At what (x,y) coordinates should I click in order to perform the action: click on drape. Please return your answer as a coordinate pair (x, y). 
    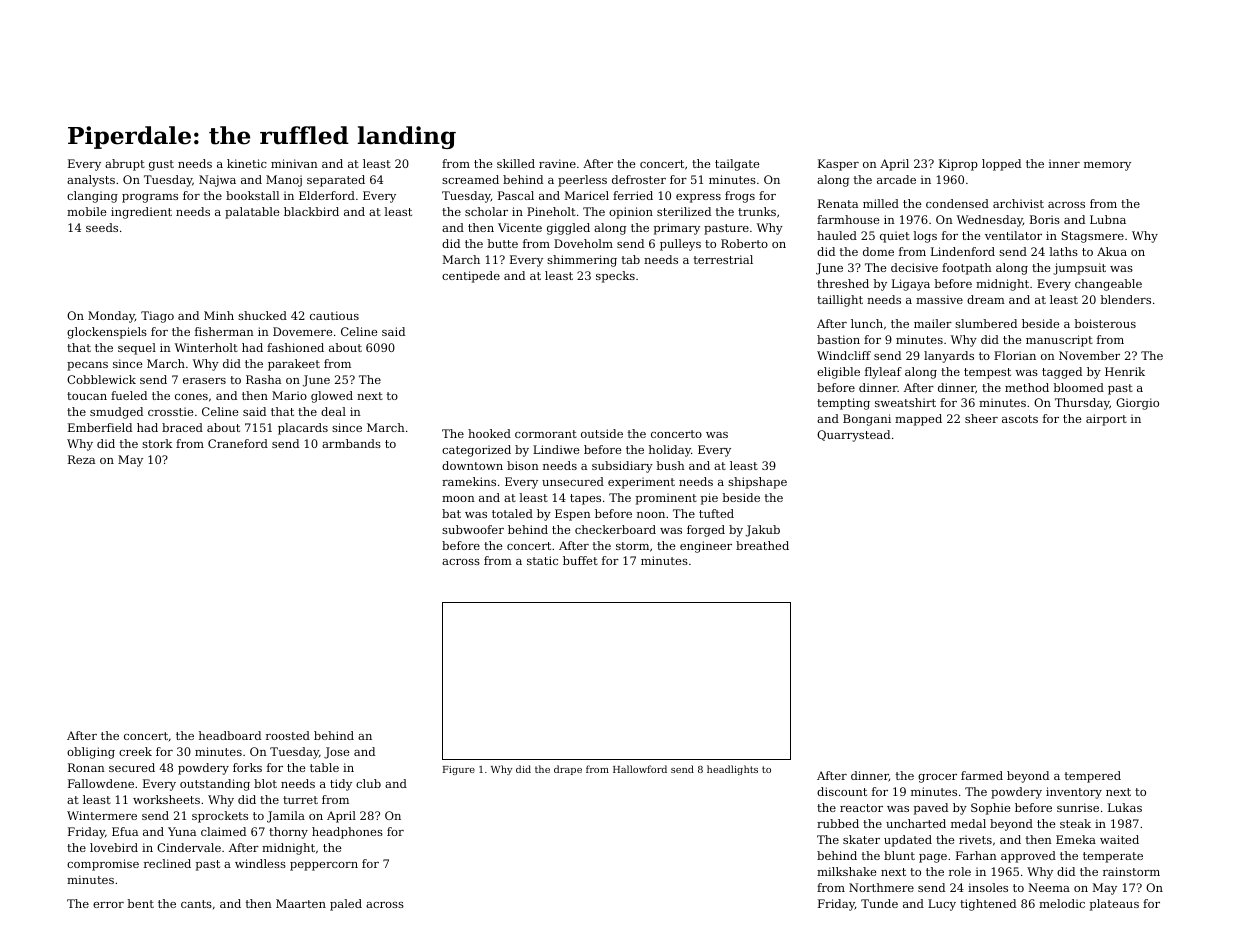
    Looking at the image, I should click on (568, 770).
